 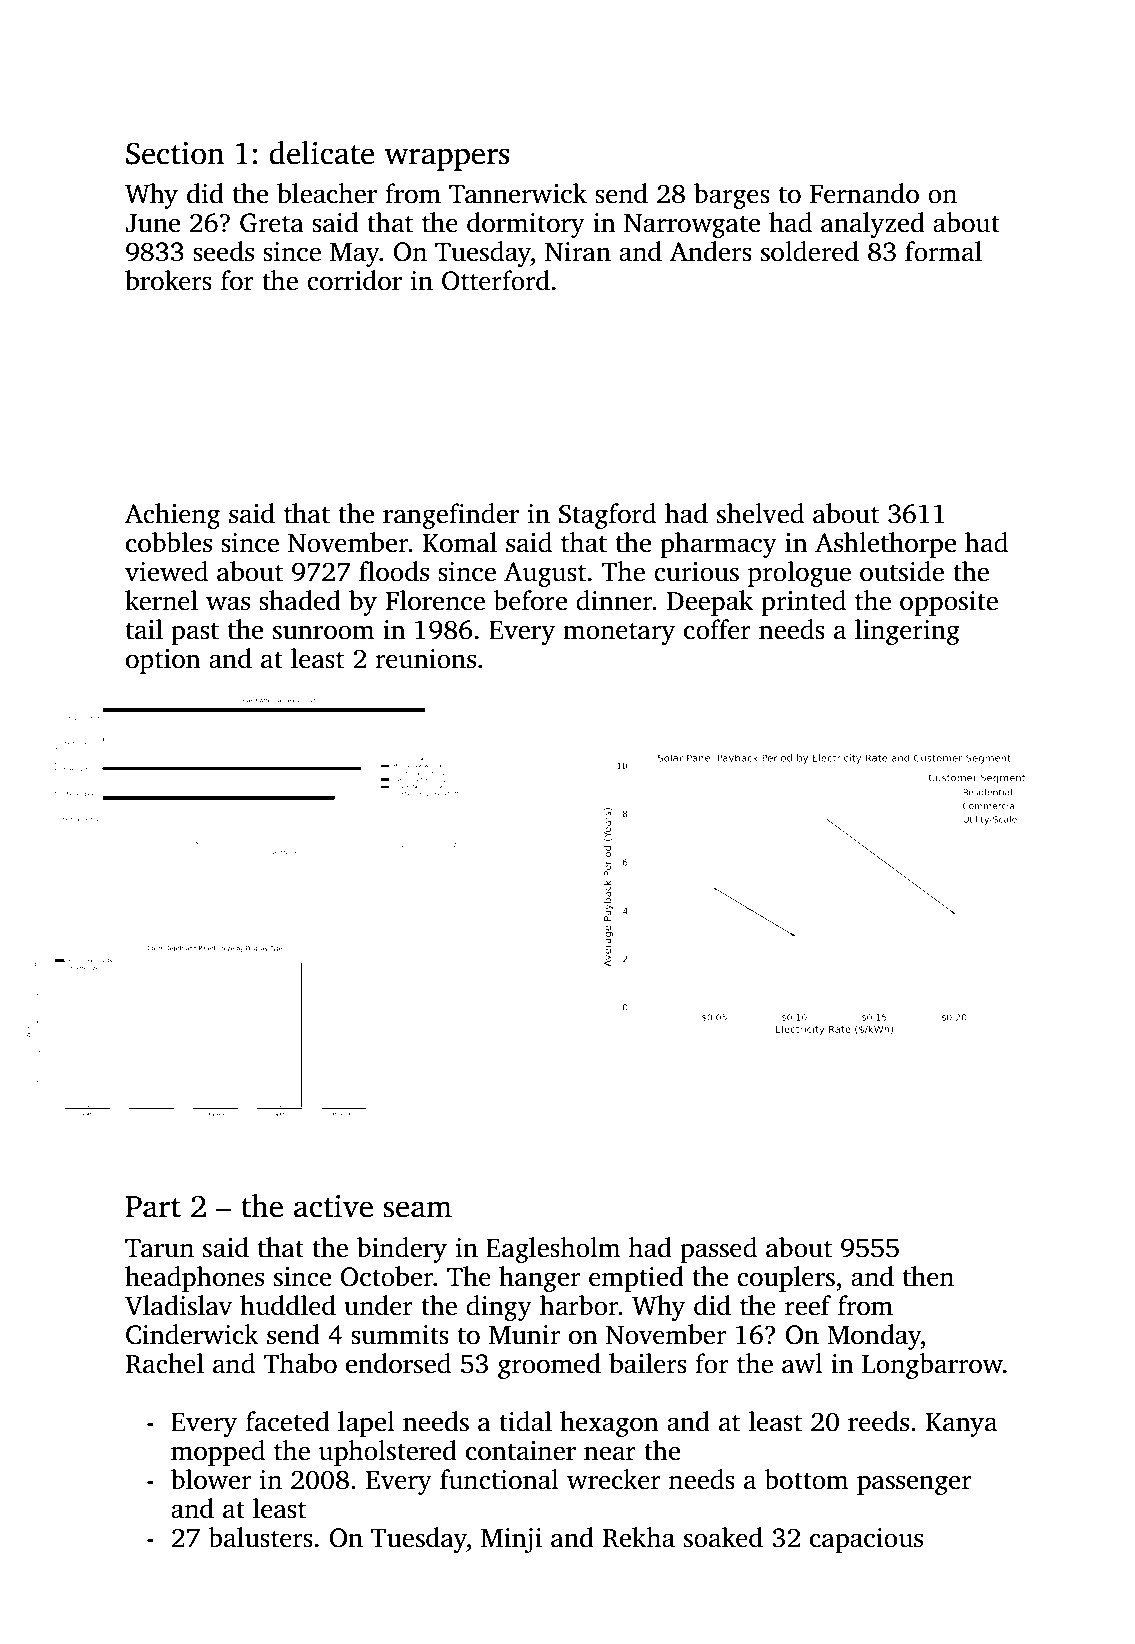 I want to click on Greta, so click(x=272, y=223).
